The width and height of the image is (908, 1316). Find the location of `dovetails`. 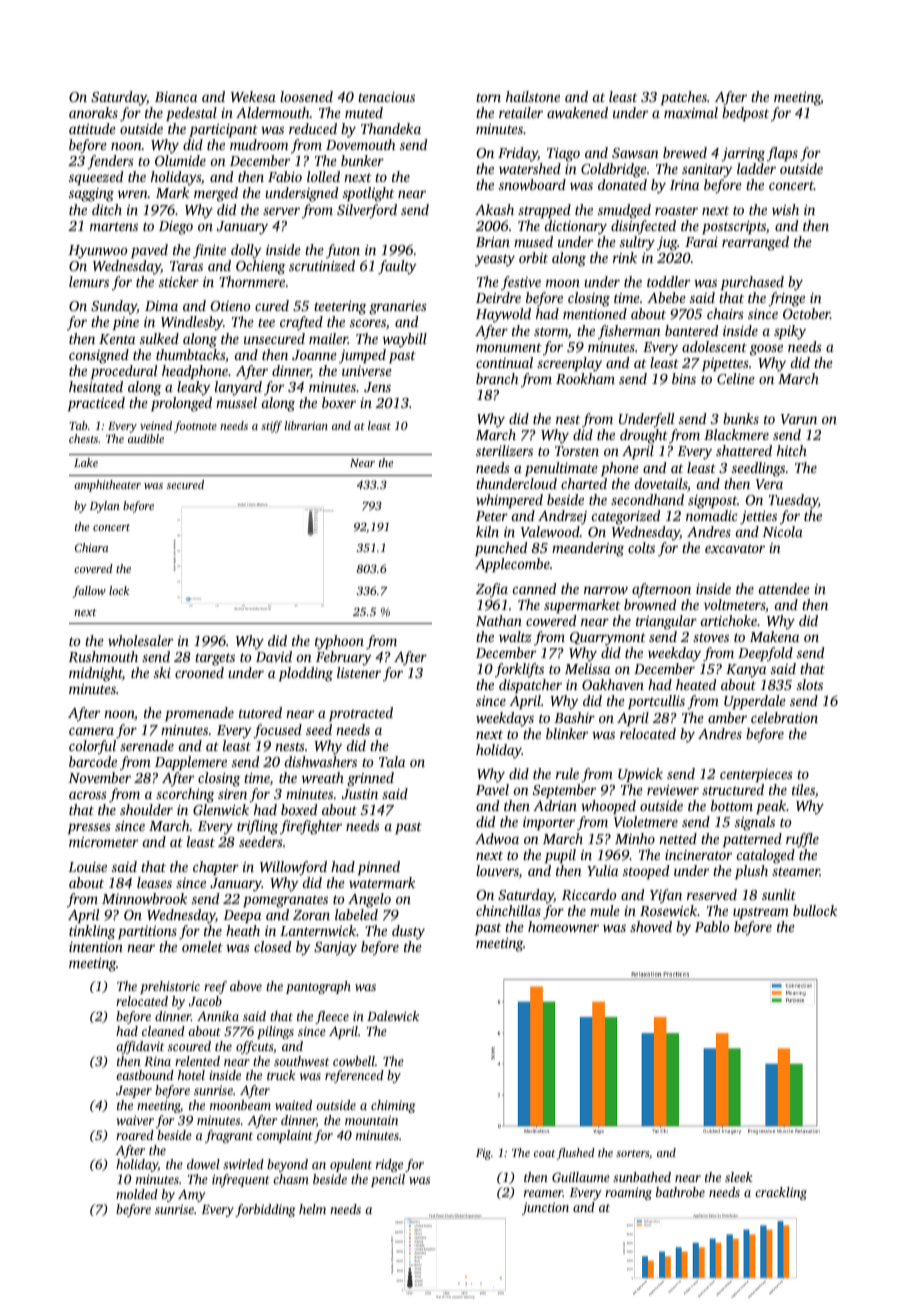

dovetails is located at coordinates (661, 483).
